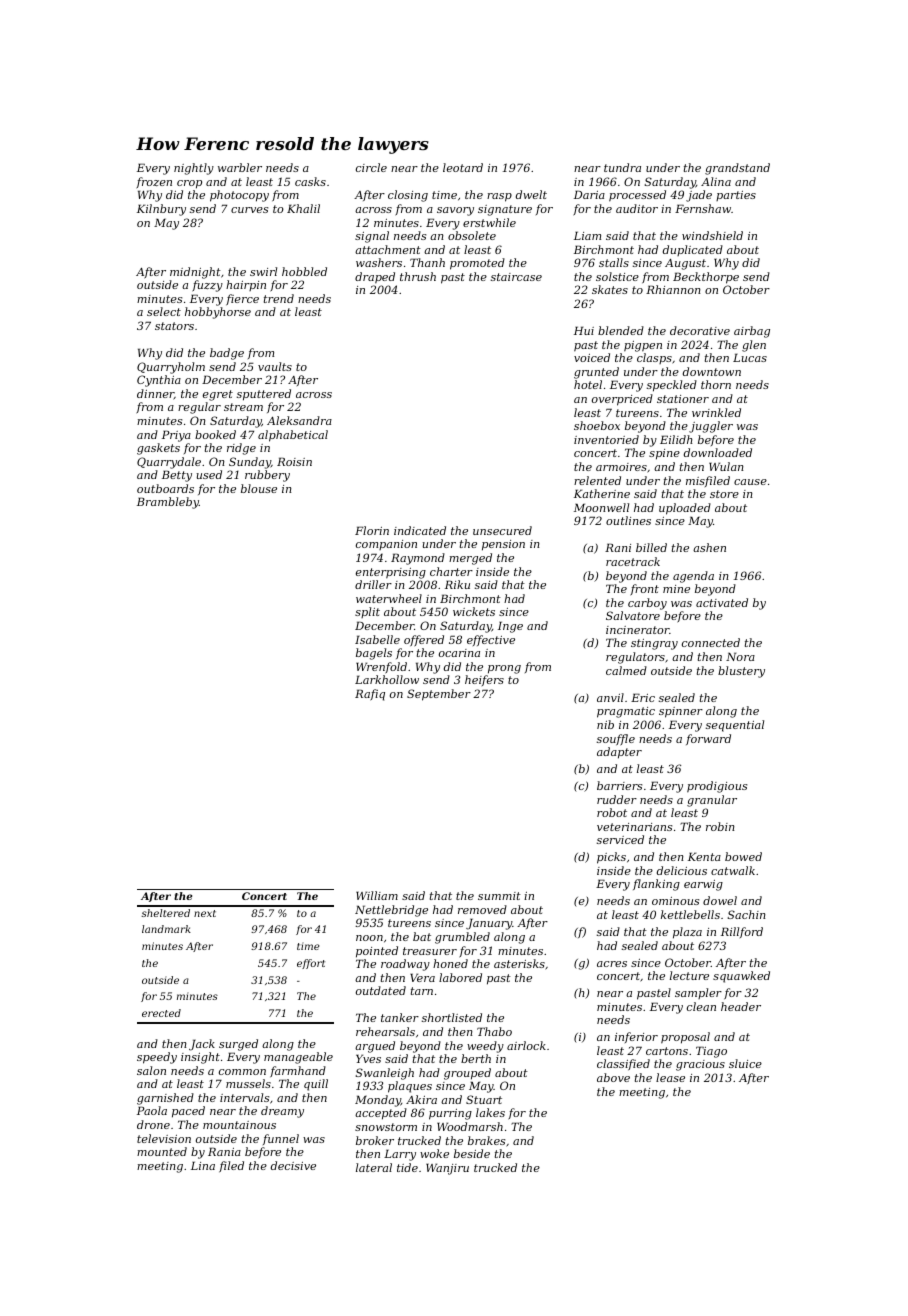  I want to click on Rafiq, so click(370, 695).
